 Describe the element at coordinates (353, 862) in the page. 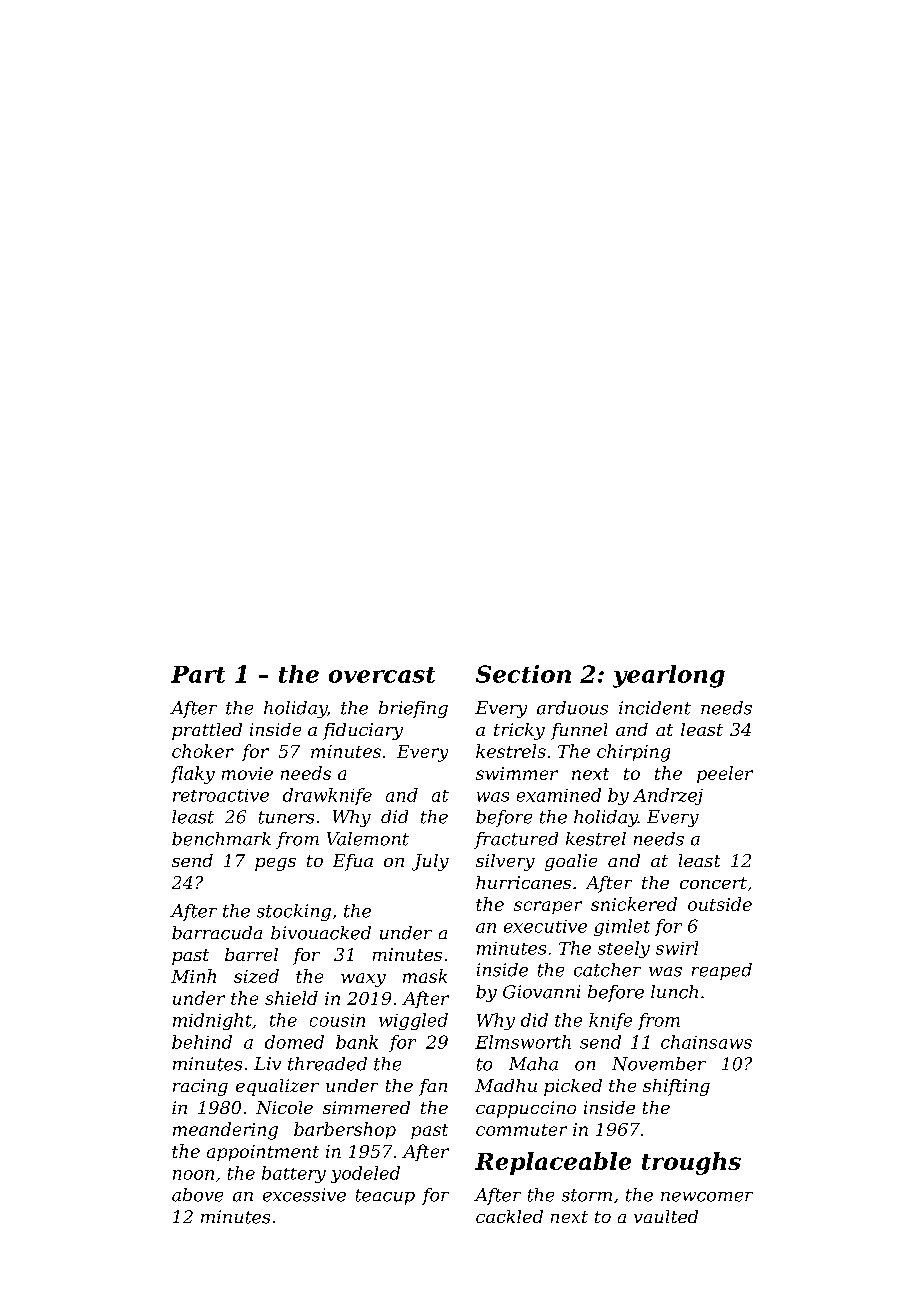

I see `Efua` at that location.
